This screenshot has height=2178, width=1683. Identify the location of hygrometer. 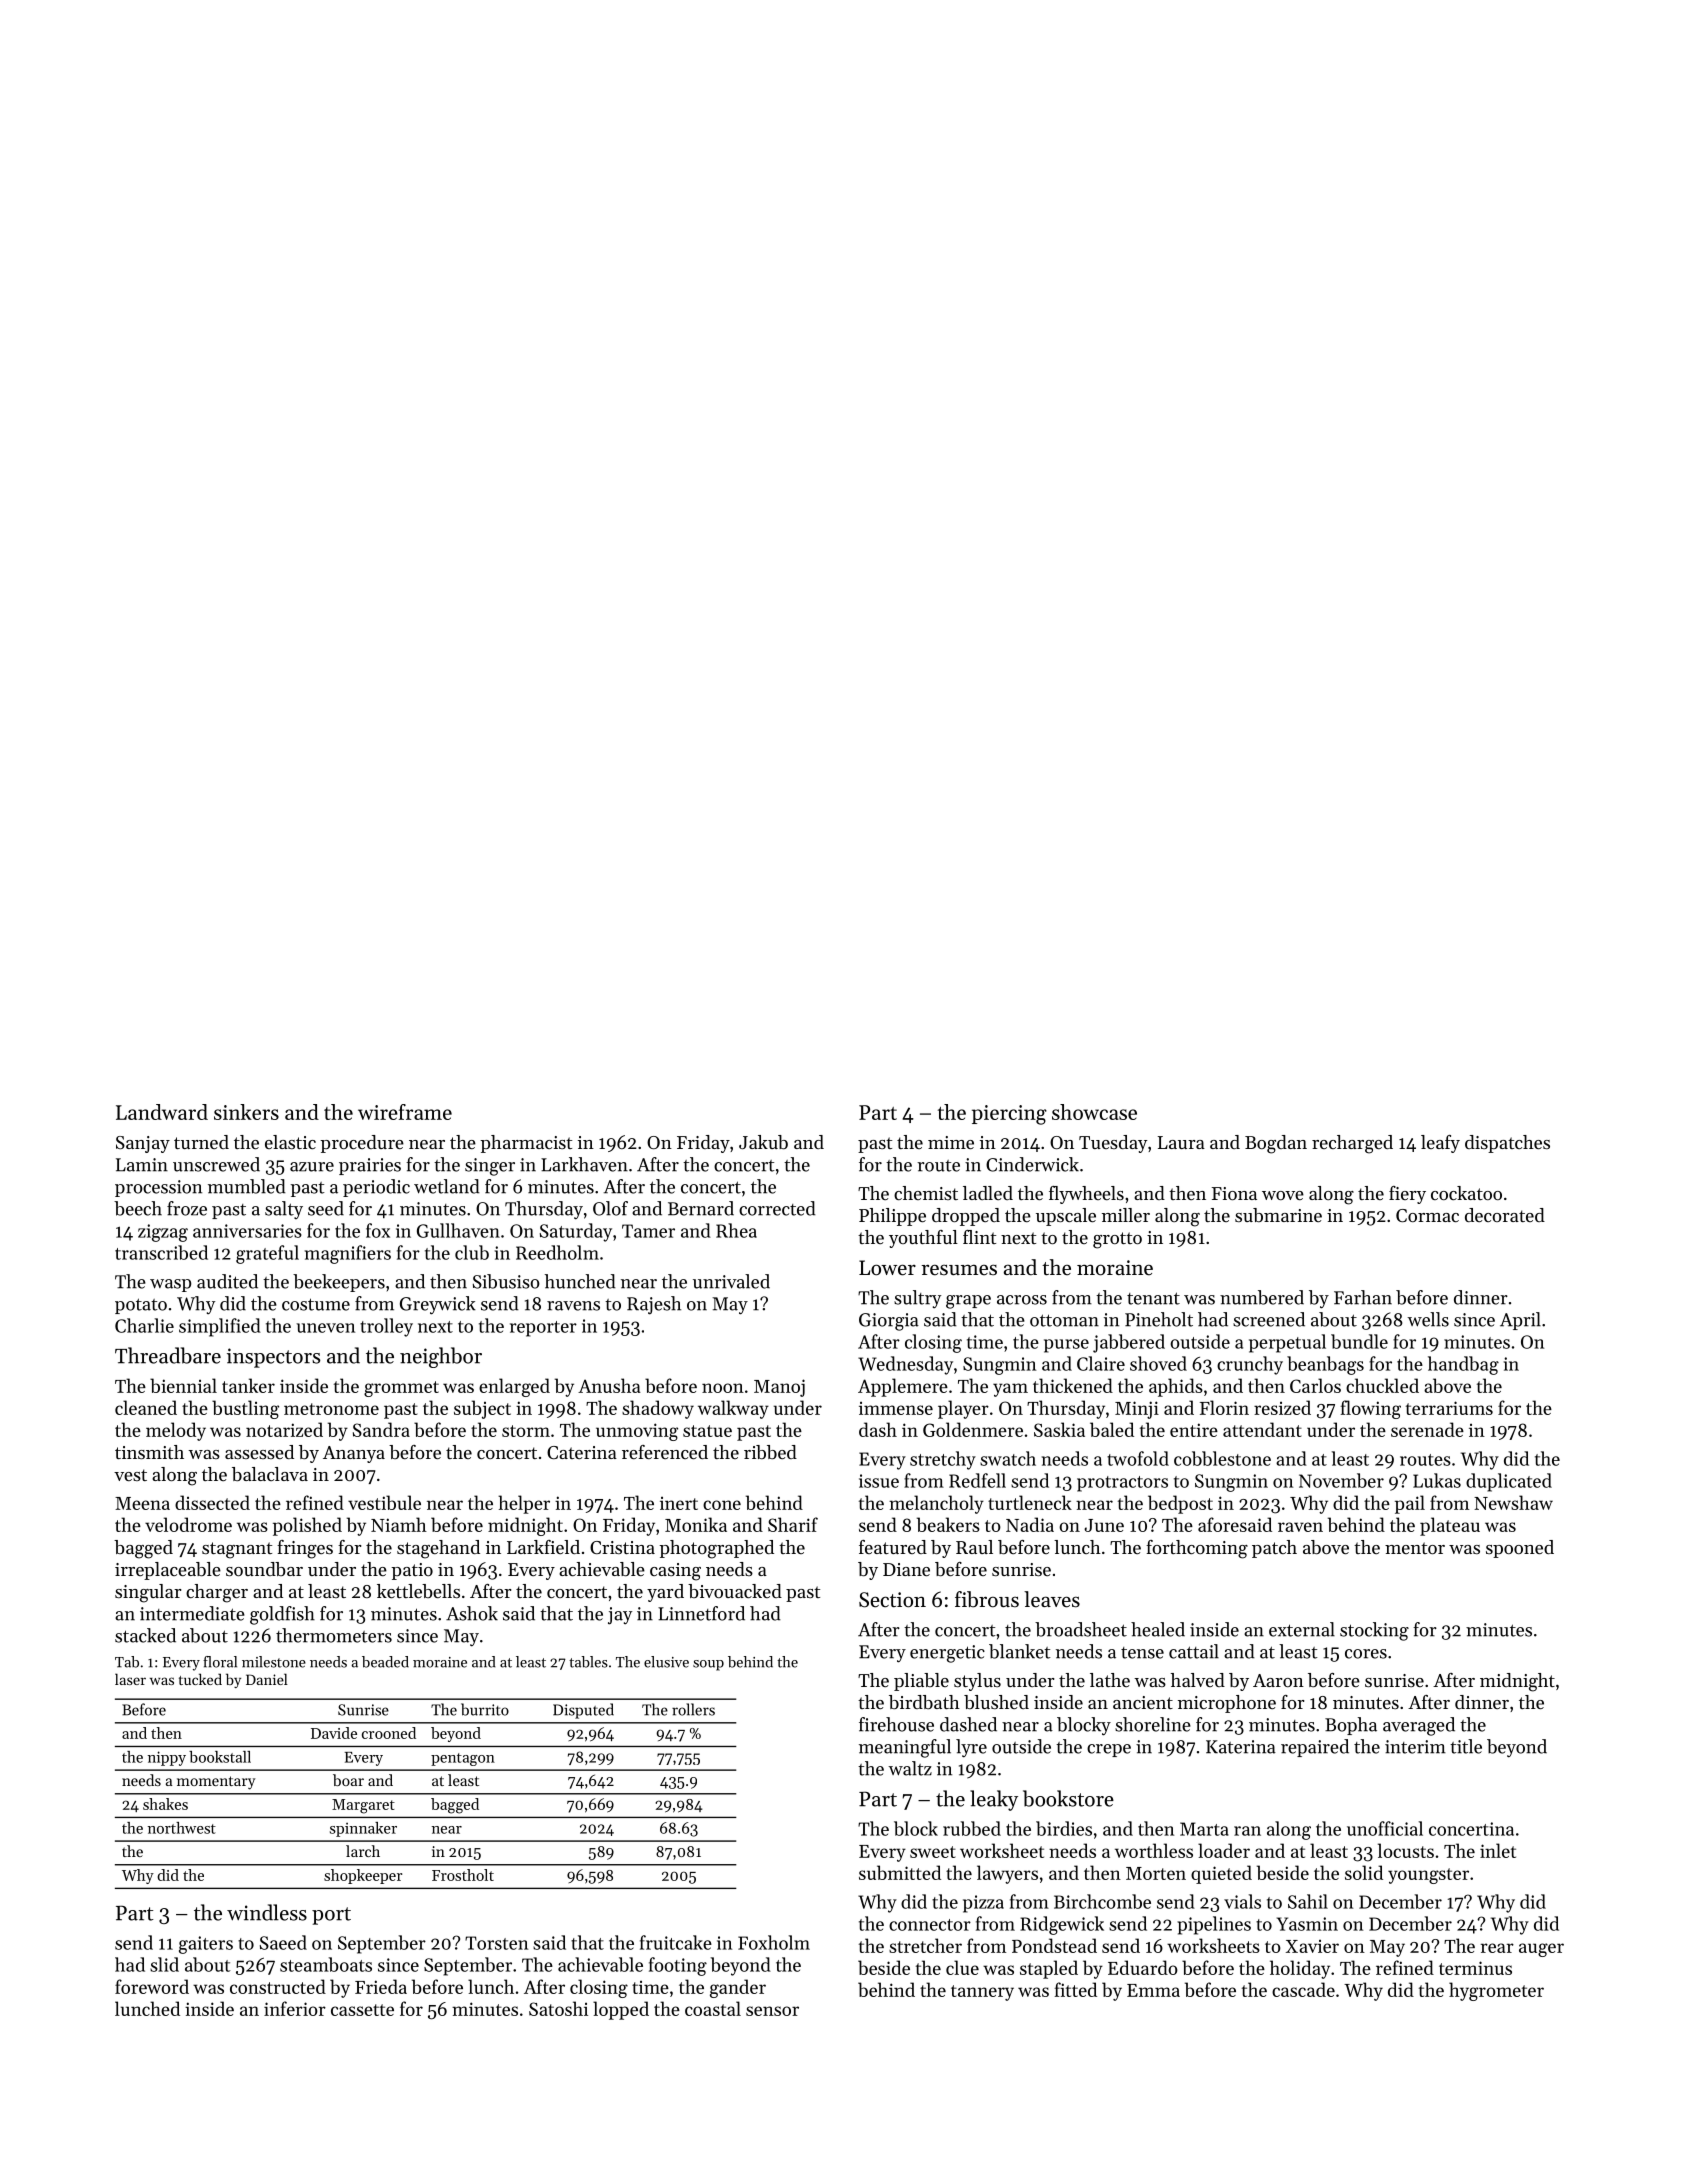
(1496, 1991).
